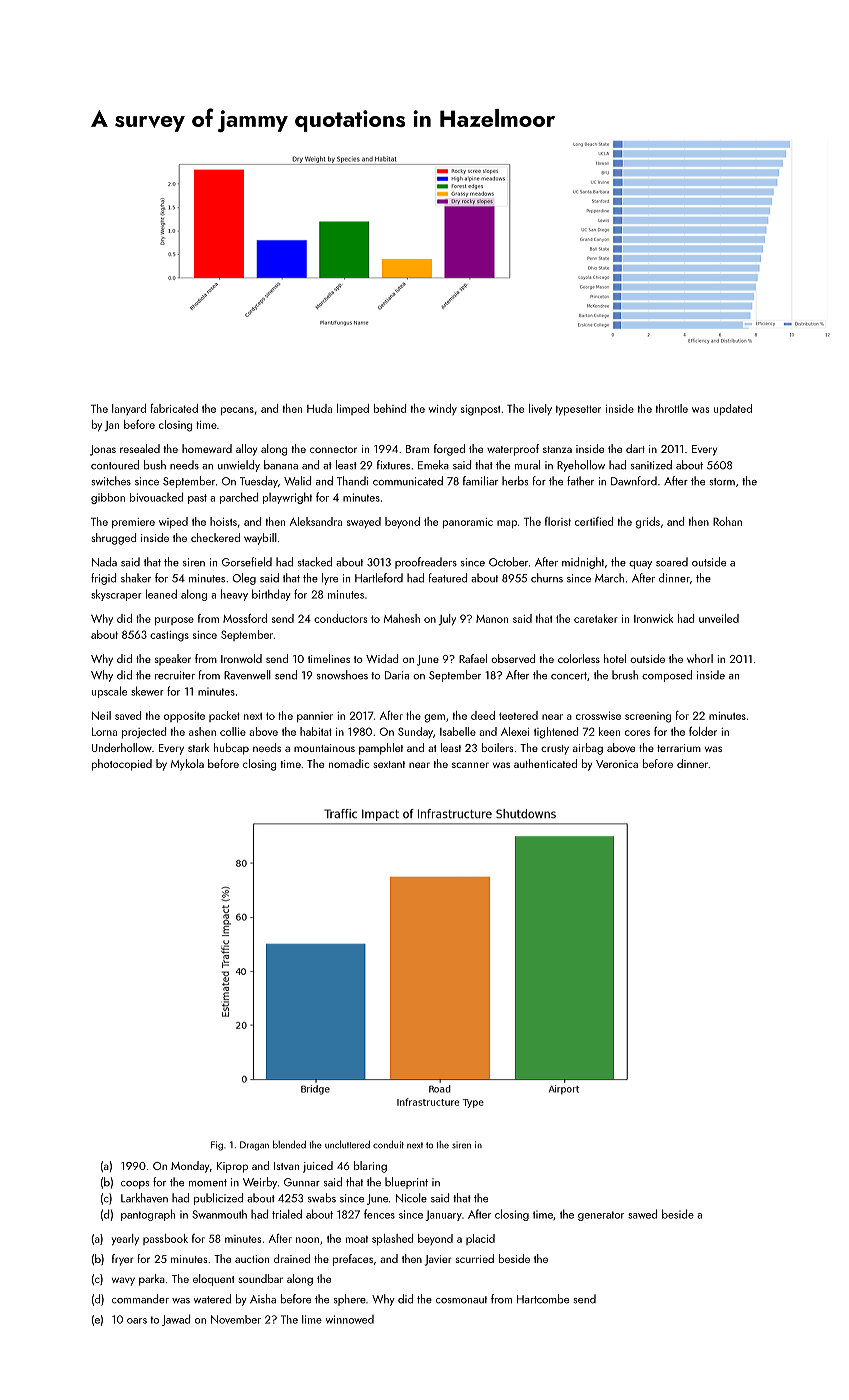 The width and height of the screenshot is (849, 1400). I want to click on scanner, so click(470, 765).
